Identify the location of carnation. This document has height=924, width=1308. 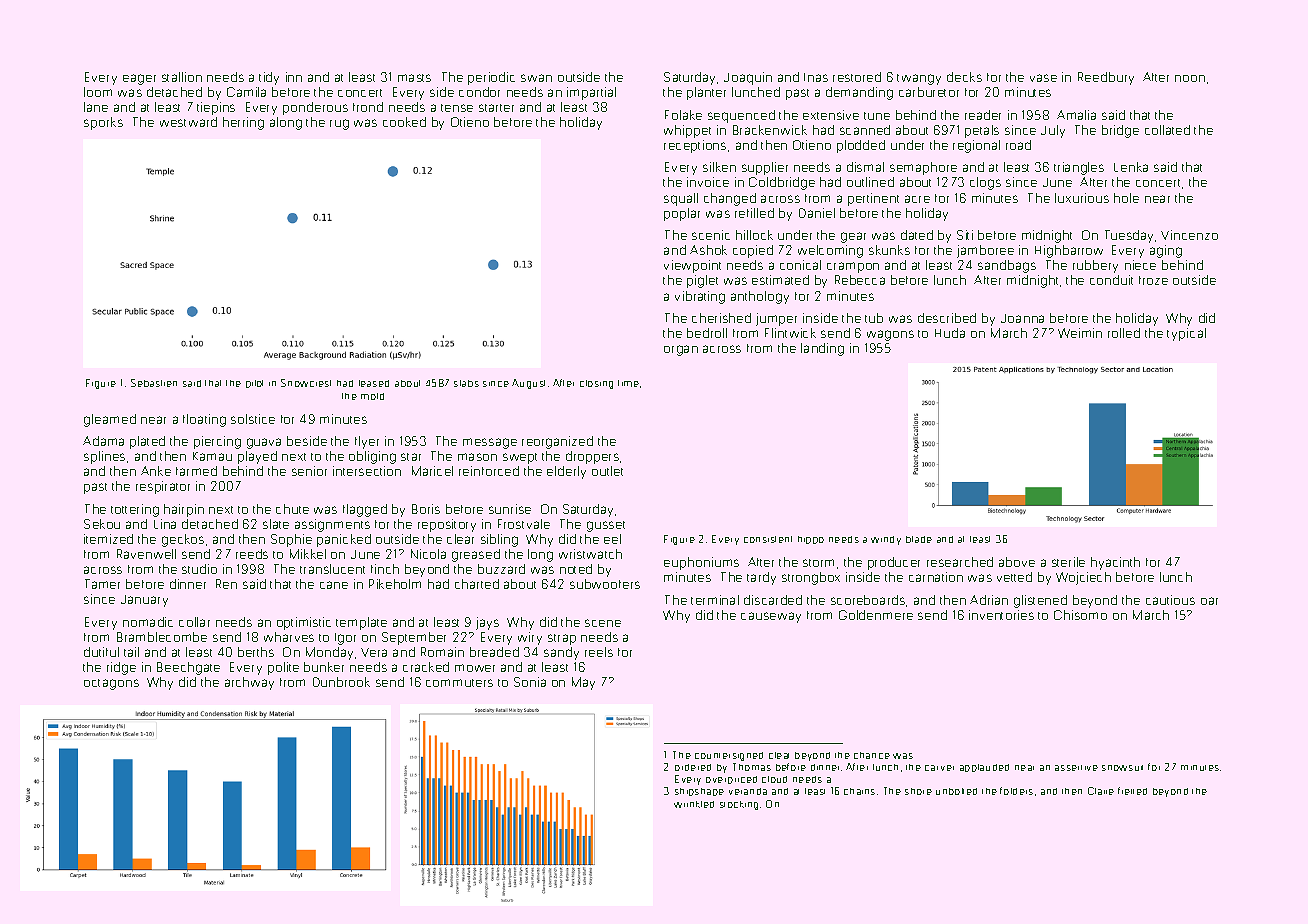
(936, 577).
